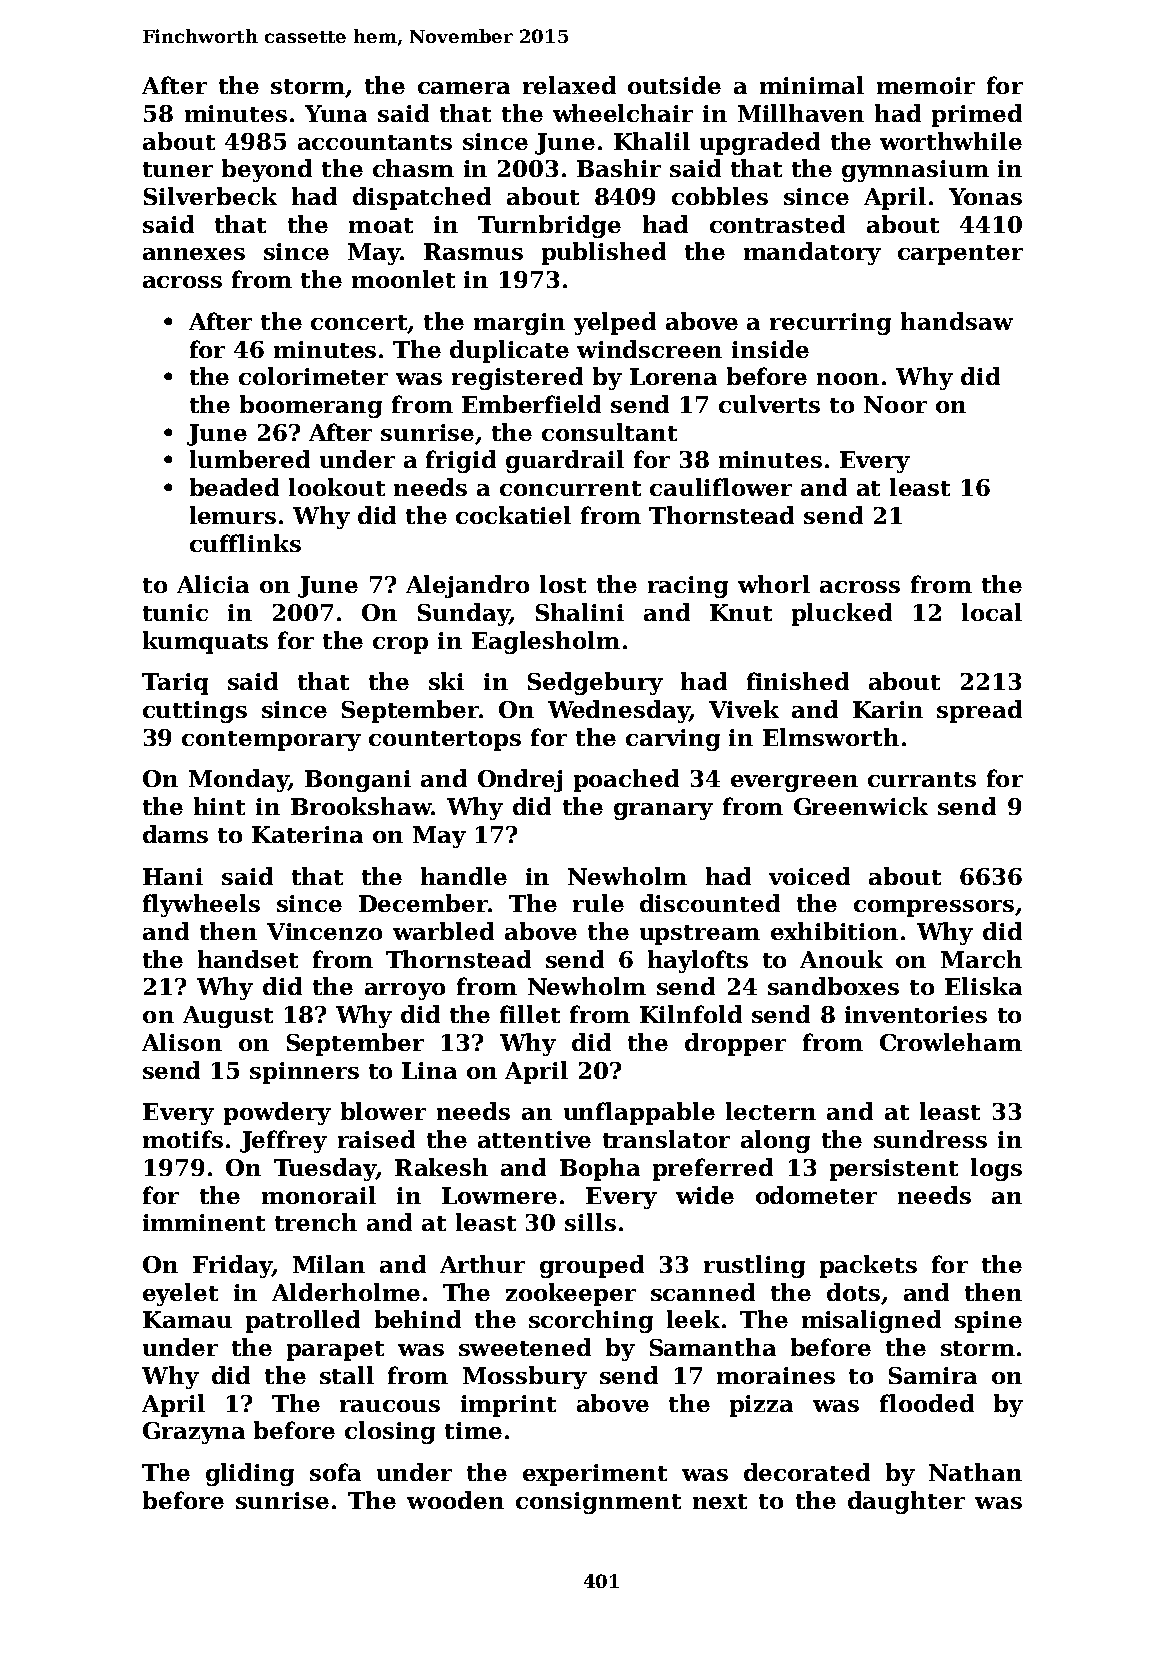 This image has width=1165, height=1654. What do you see at coordinates (194, 254) in the image?
I see `annexes` at bounding box center [194, 254].
